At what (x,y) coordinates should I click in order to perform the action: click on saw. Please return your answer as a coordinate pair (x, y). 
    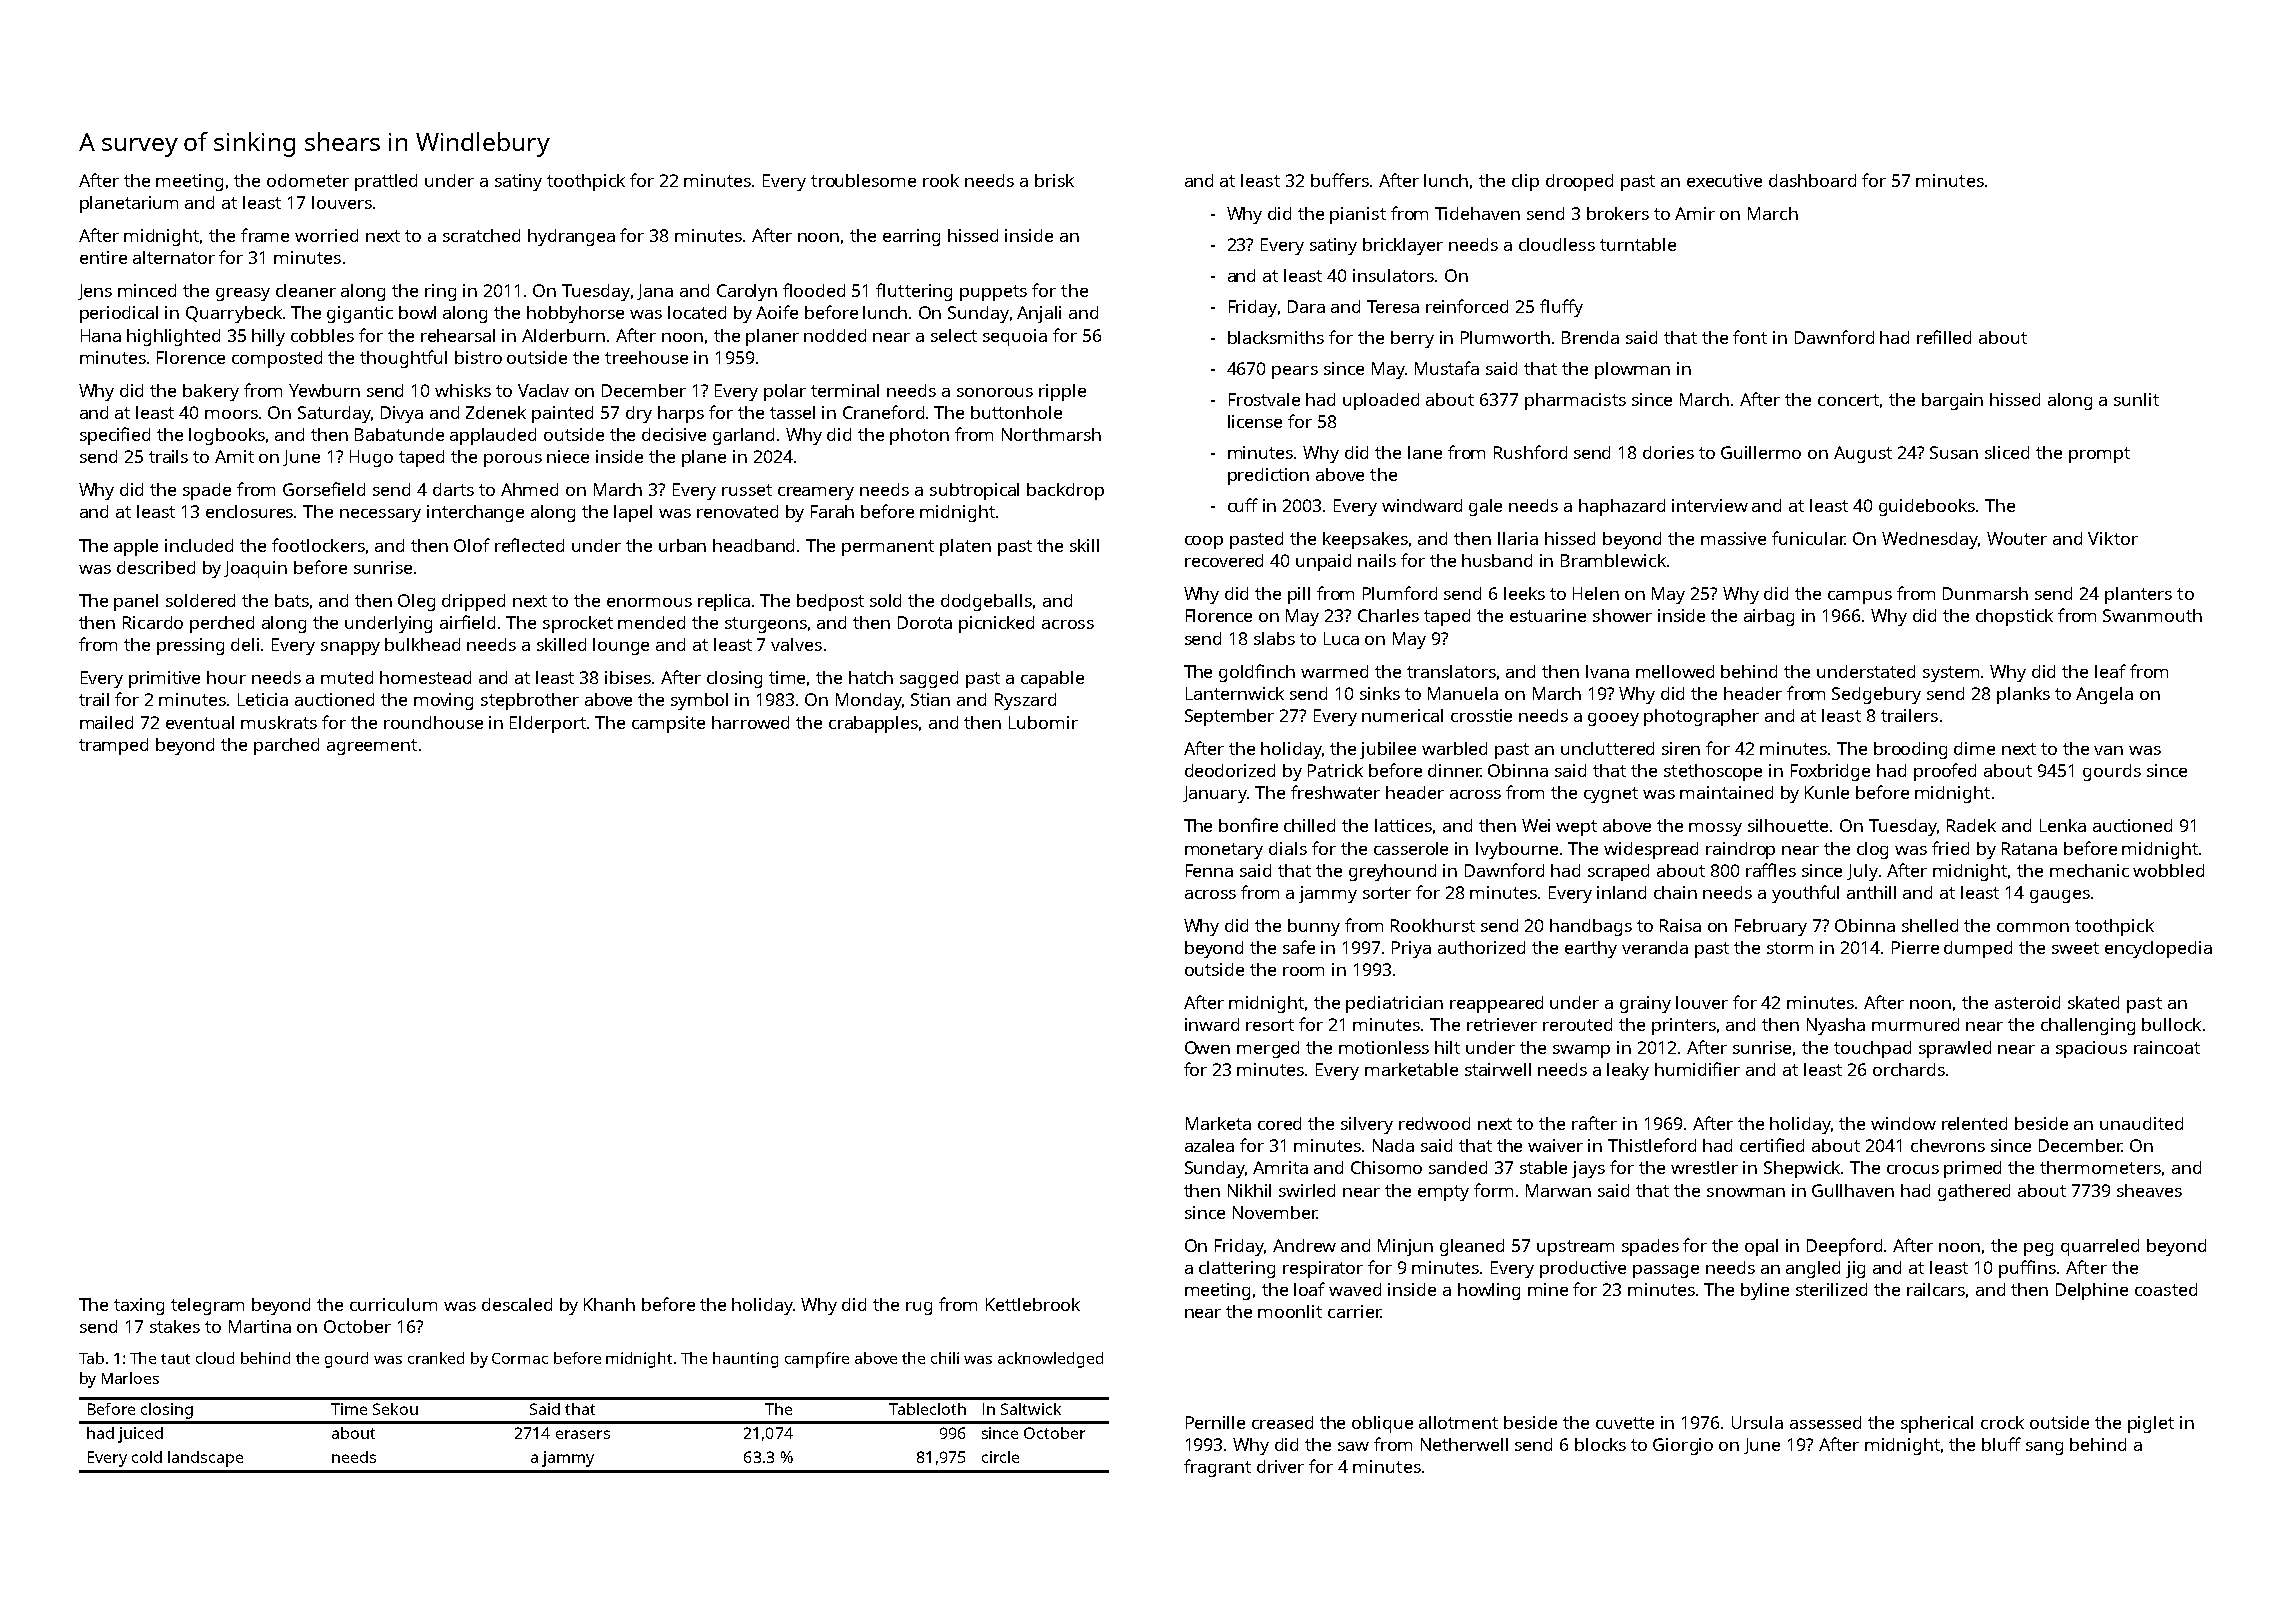
    Looking at the image, I should click on (1353, 1446).
